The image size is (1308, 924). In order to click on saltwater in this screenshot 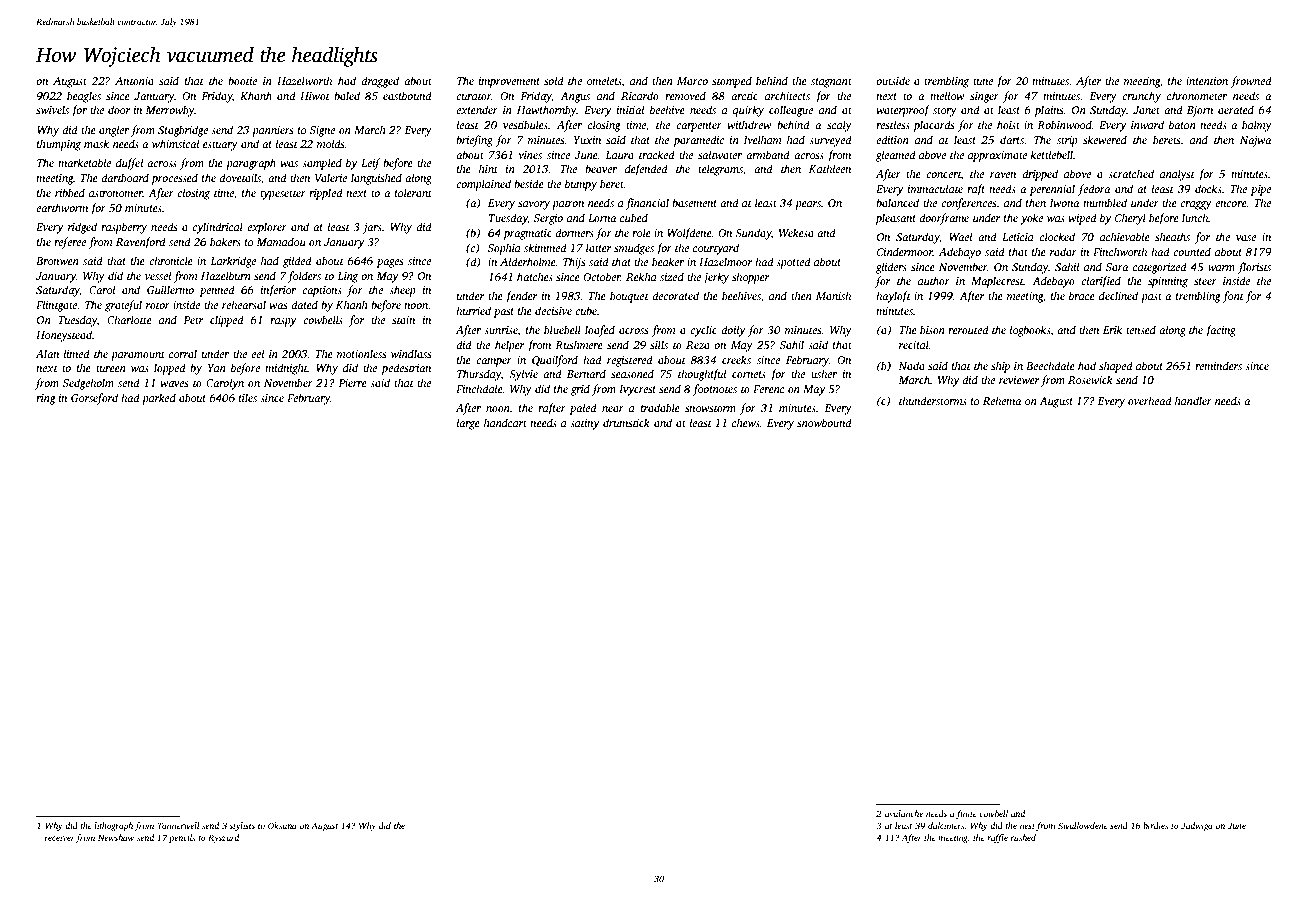, I will do `click(720, 154)`.
